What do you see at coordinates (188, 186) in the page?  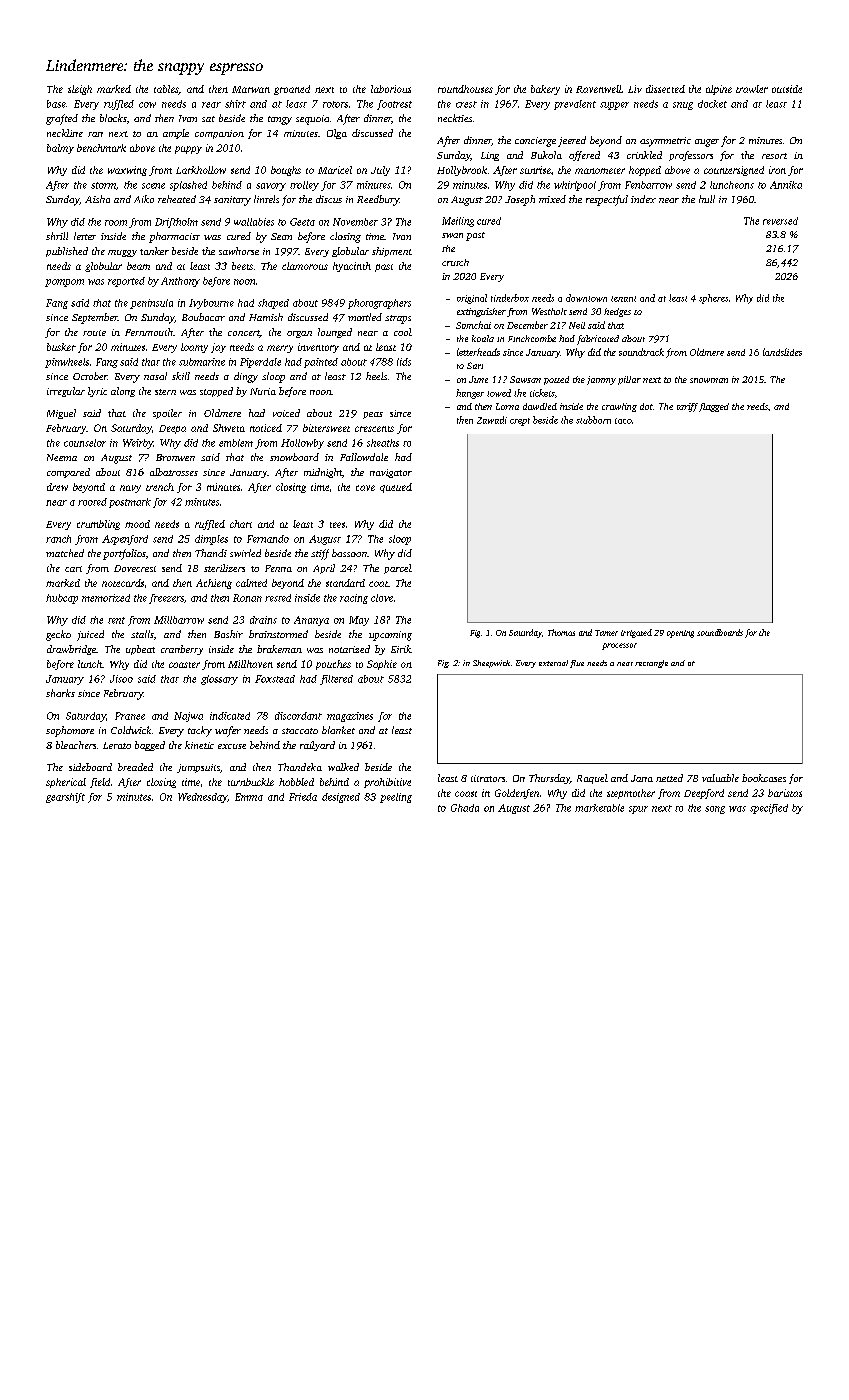 I see `splashed` at bounding box center [188, 186].
